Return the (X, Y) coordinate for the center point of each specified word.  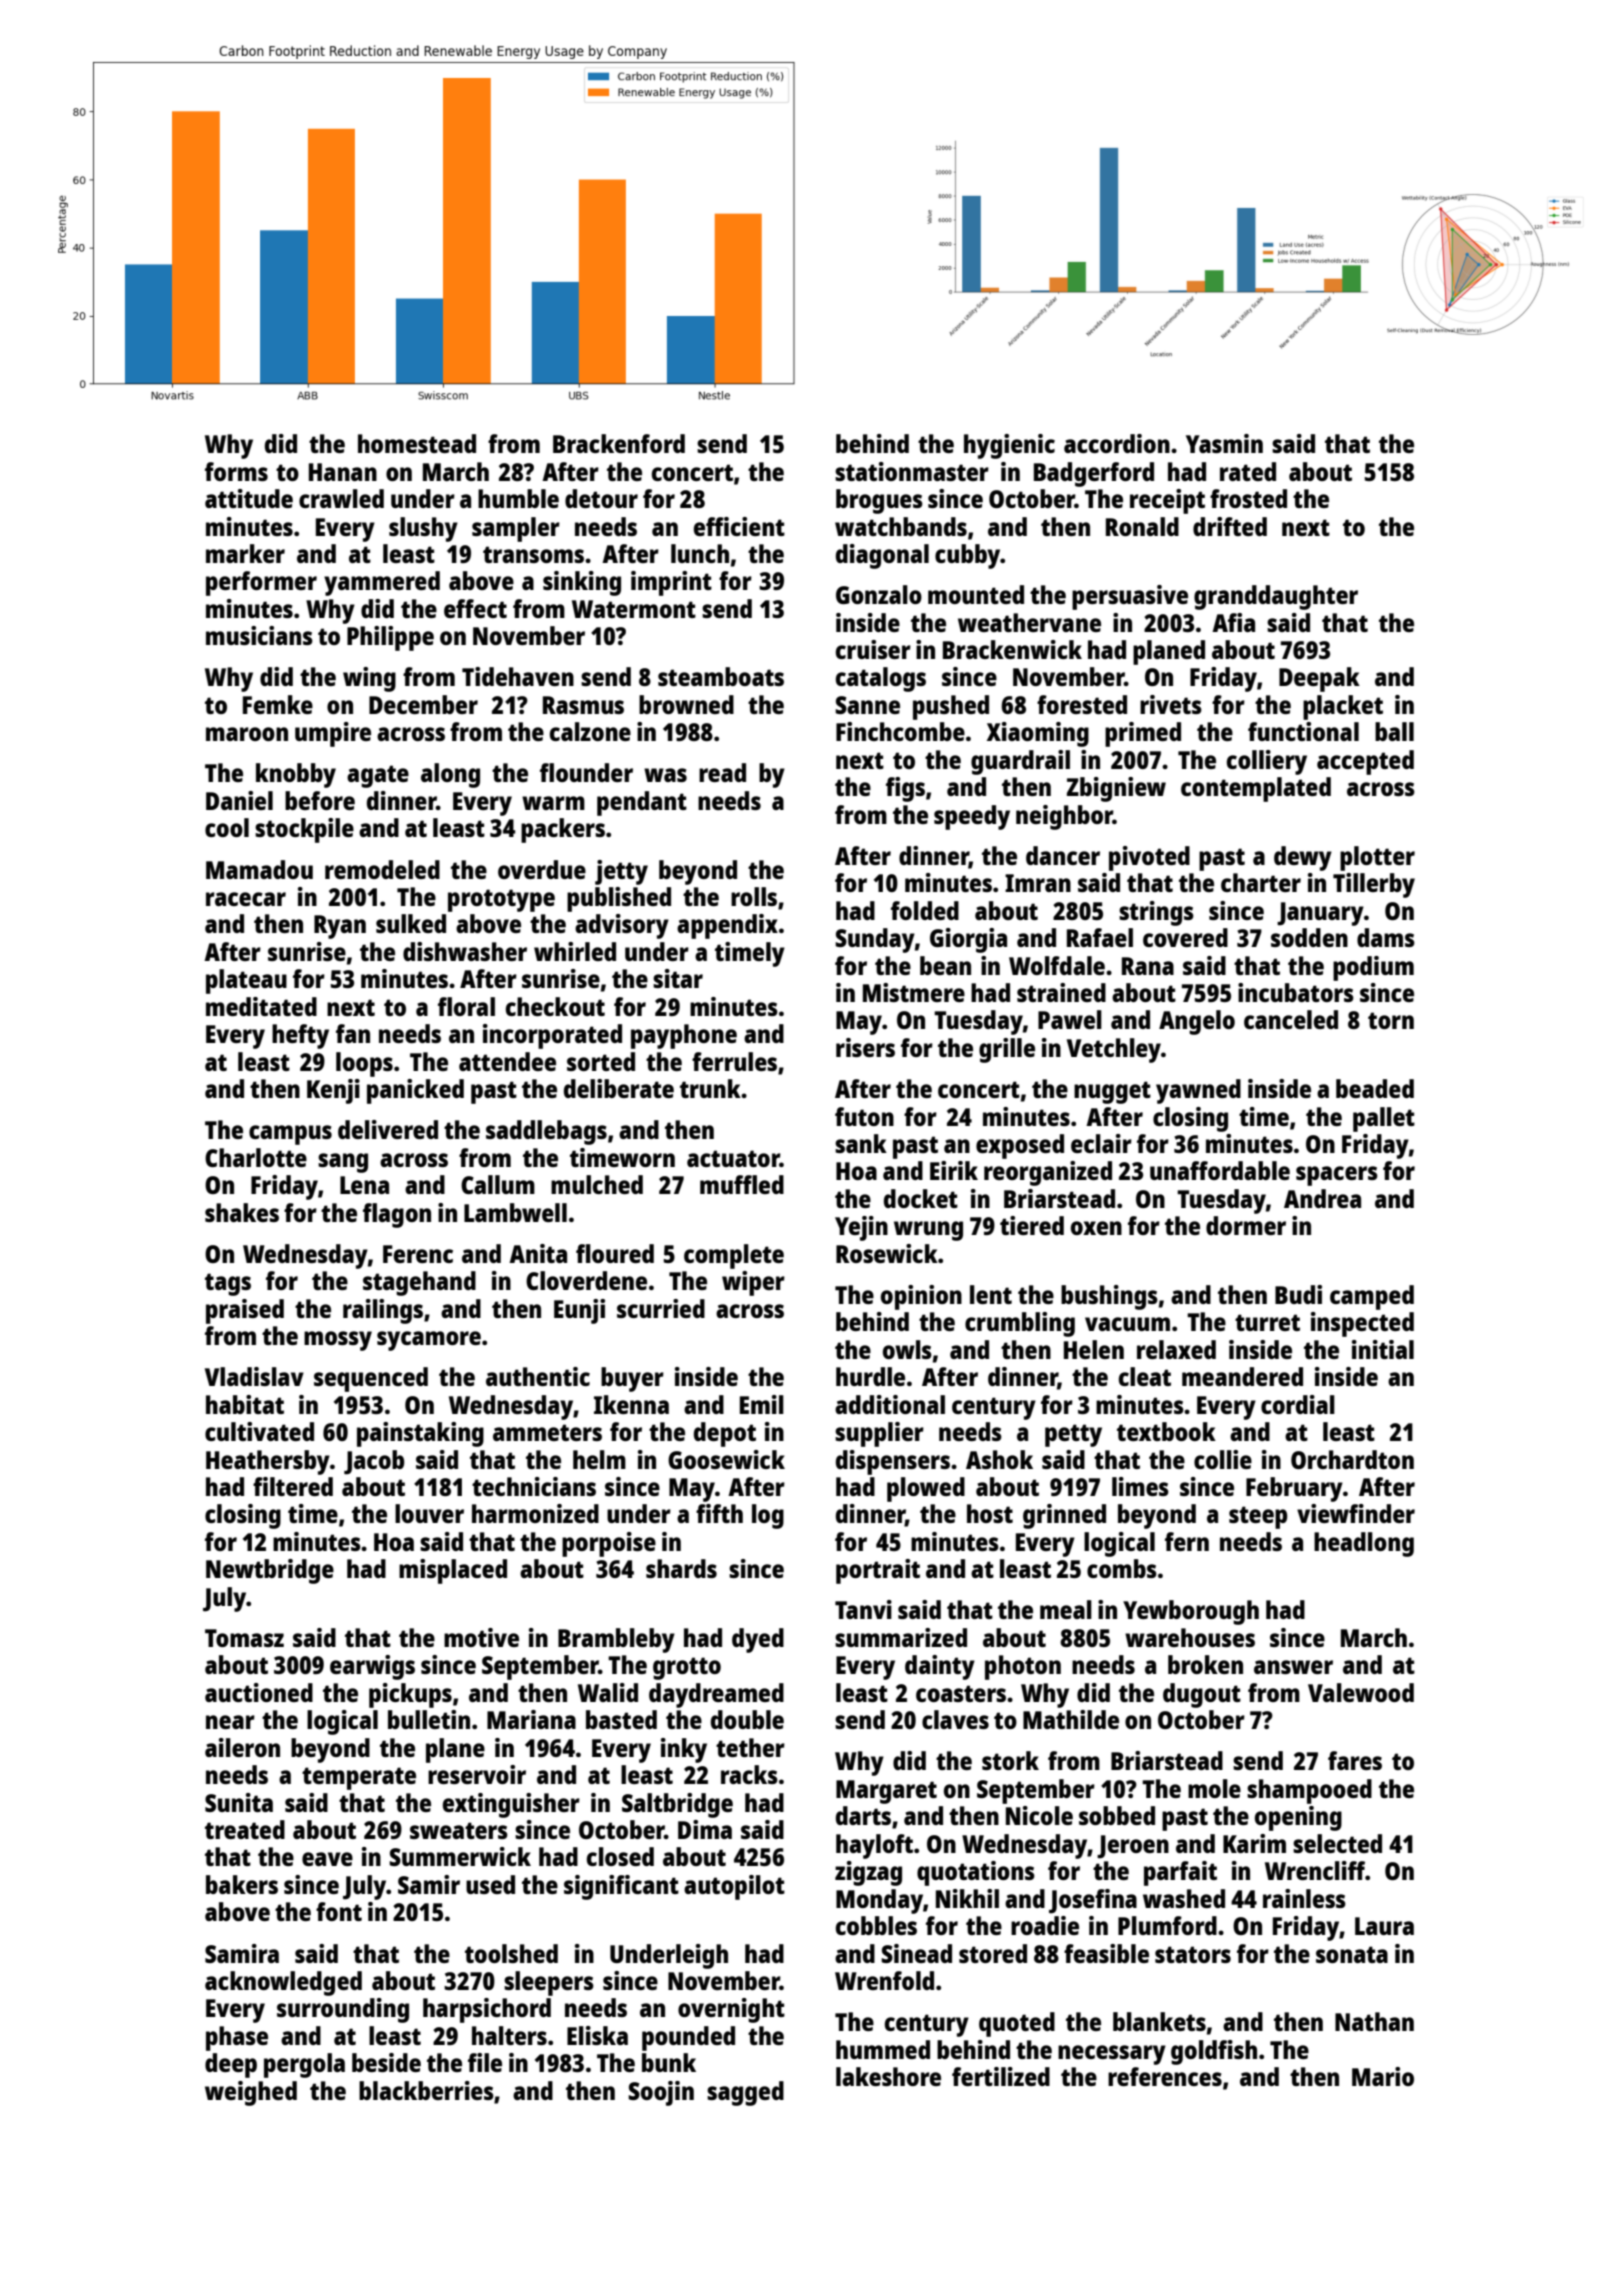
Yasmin (1224, 443)
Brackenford (619, 443)
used (490, 1884)
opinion (921, 1297)
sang (343, 1163)
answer (1293, 1667)
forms (236, 471)
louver (429, 1513)
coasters (961, 1693)
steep (1258, 1517)
